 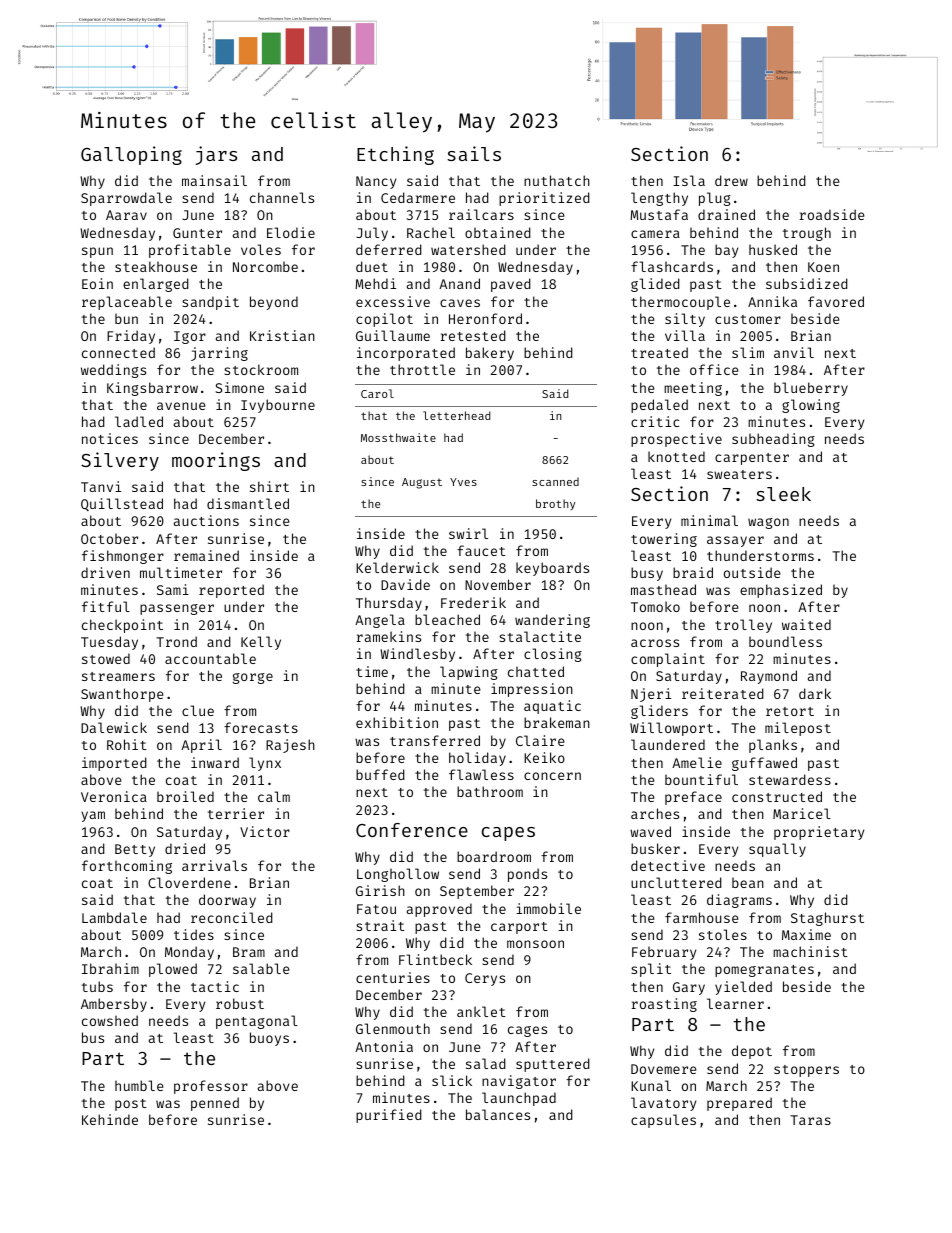 I want to click on Etching, so click(x=395, y=155).
